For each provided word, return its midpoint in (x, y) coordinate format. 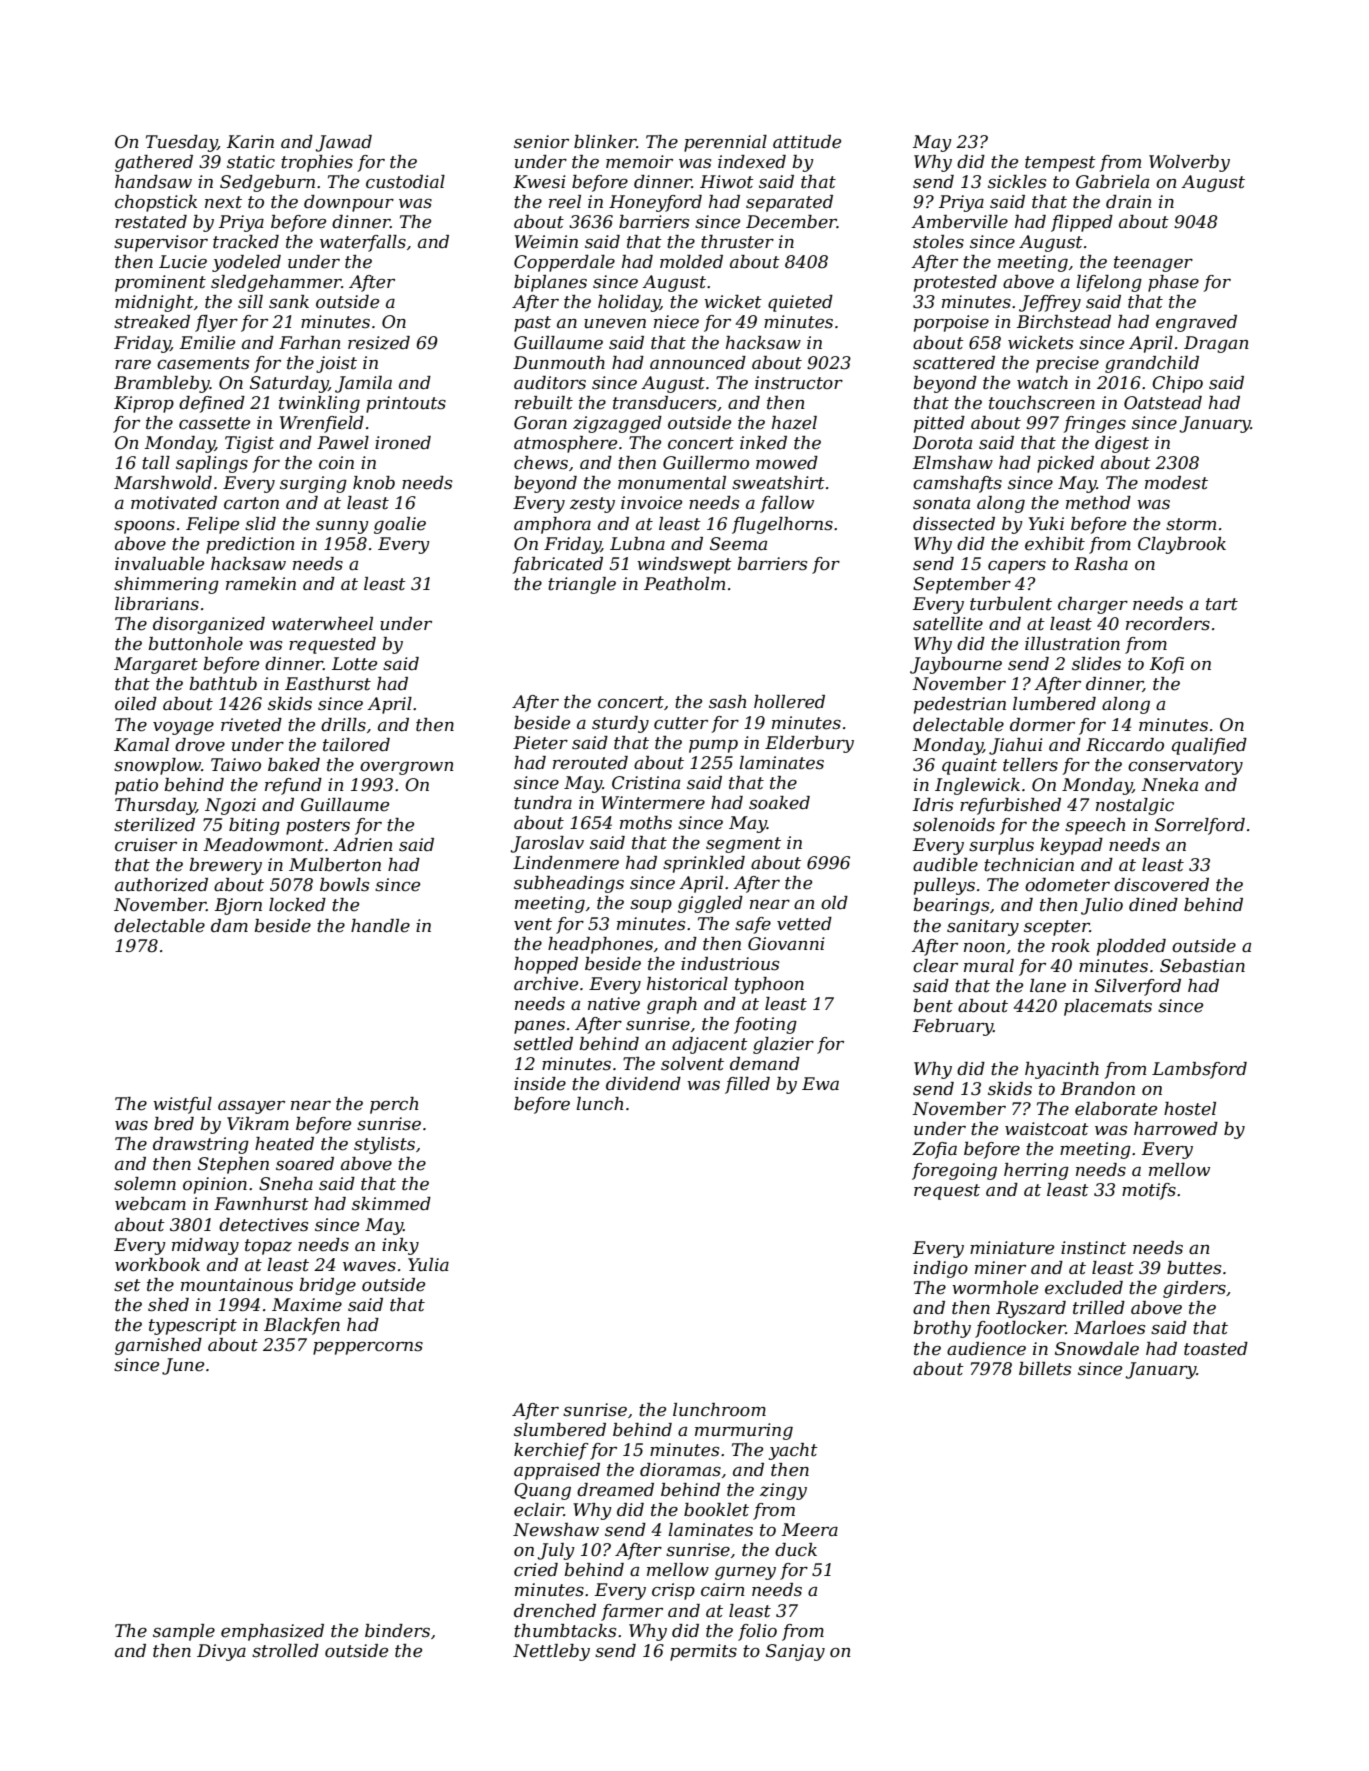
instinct (1094, 1248)
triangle (582, 585)
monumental (672, 482)
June (183, 1366)
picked (1065, 464)
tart (1222, 604)
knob (374, 482)
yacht (793, 1451)
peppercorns (368, 1348)
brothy (942, 1329)
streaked (152, 322)
